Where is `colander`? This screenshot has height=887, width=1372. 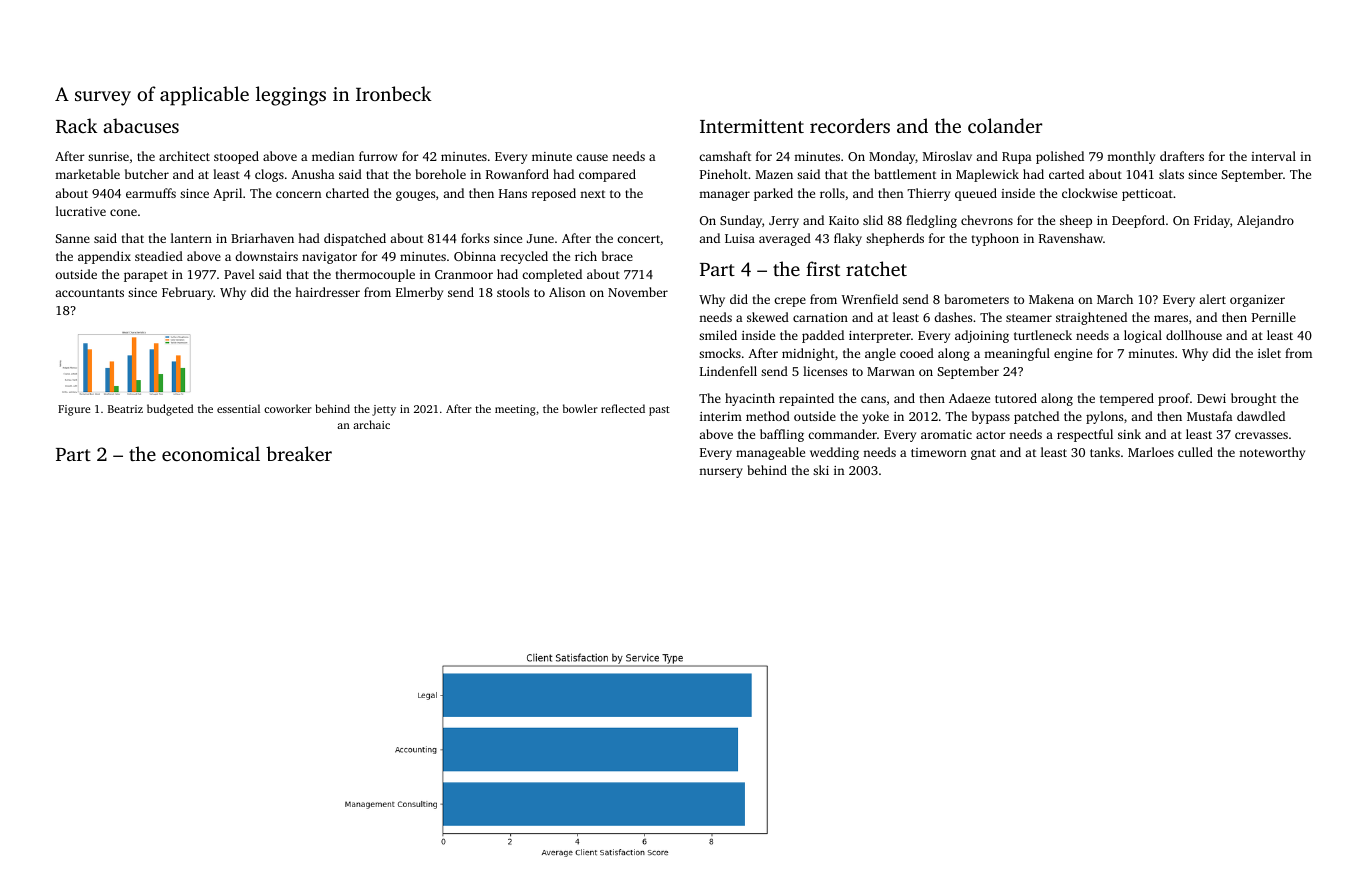
colander is located at coordinates (1005, 125).
